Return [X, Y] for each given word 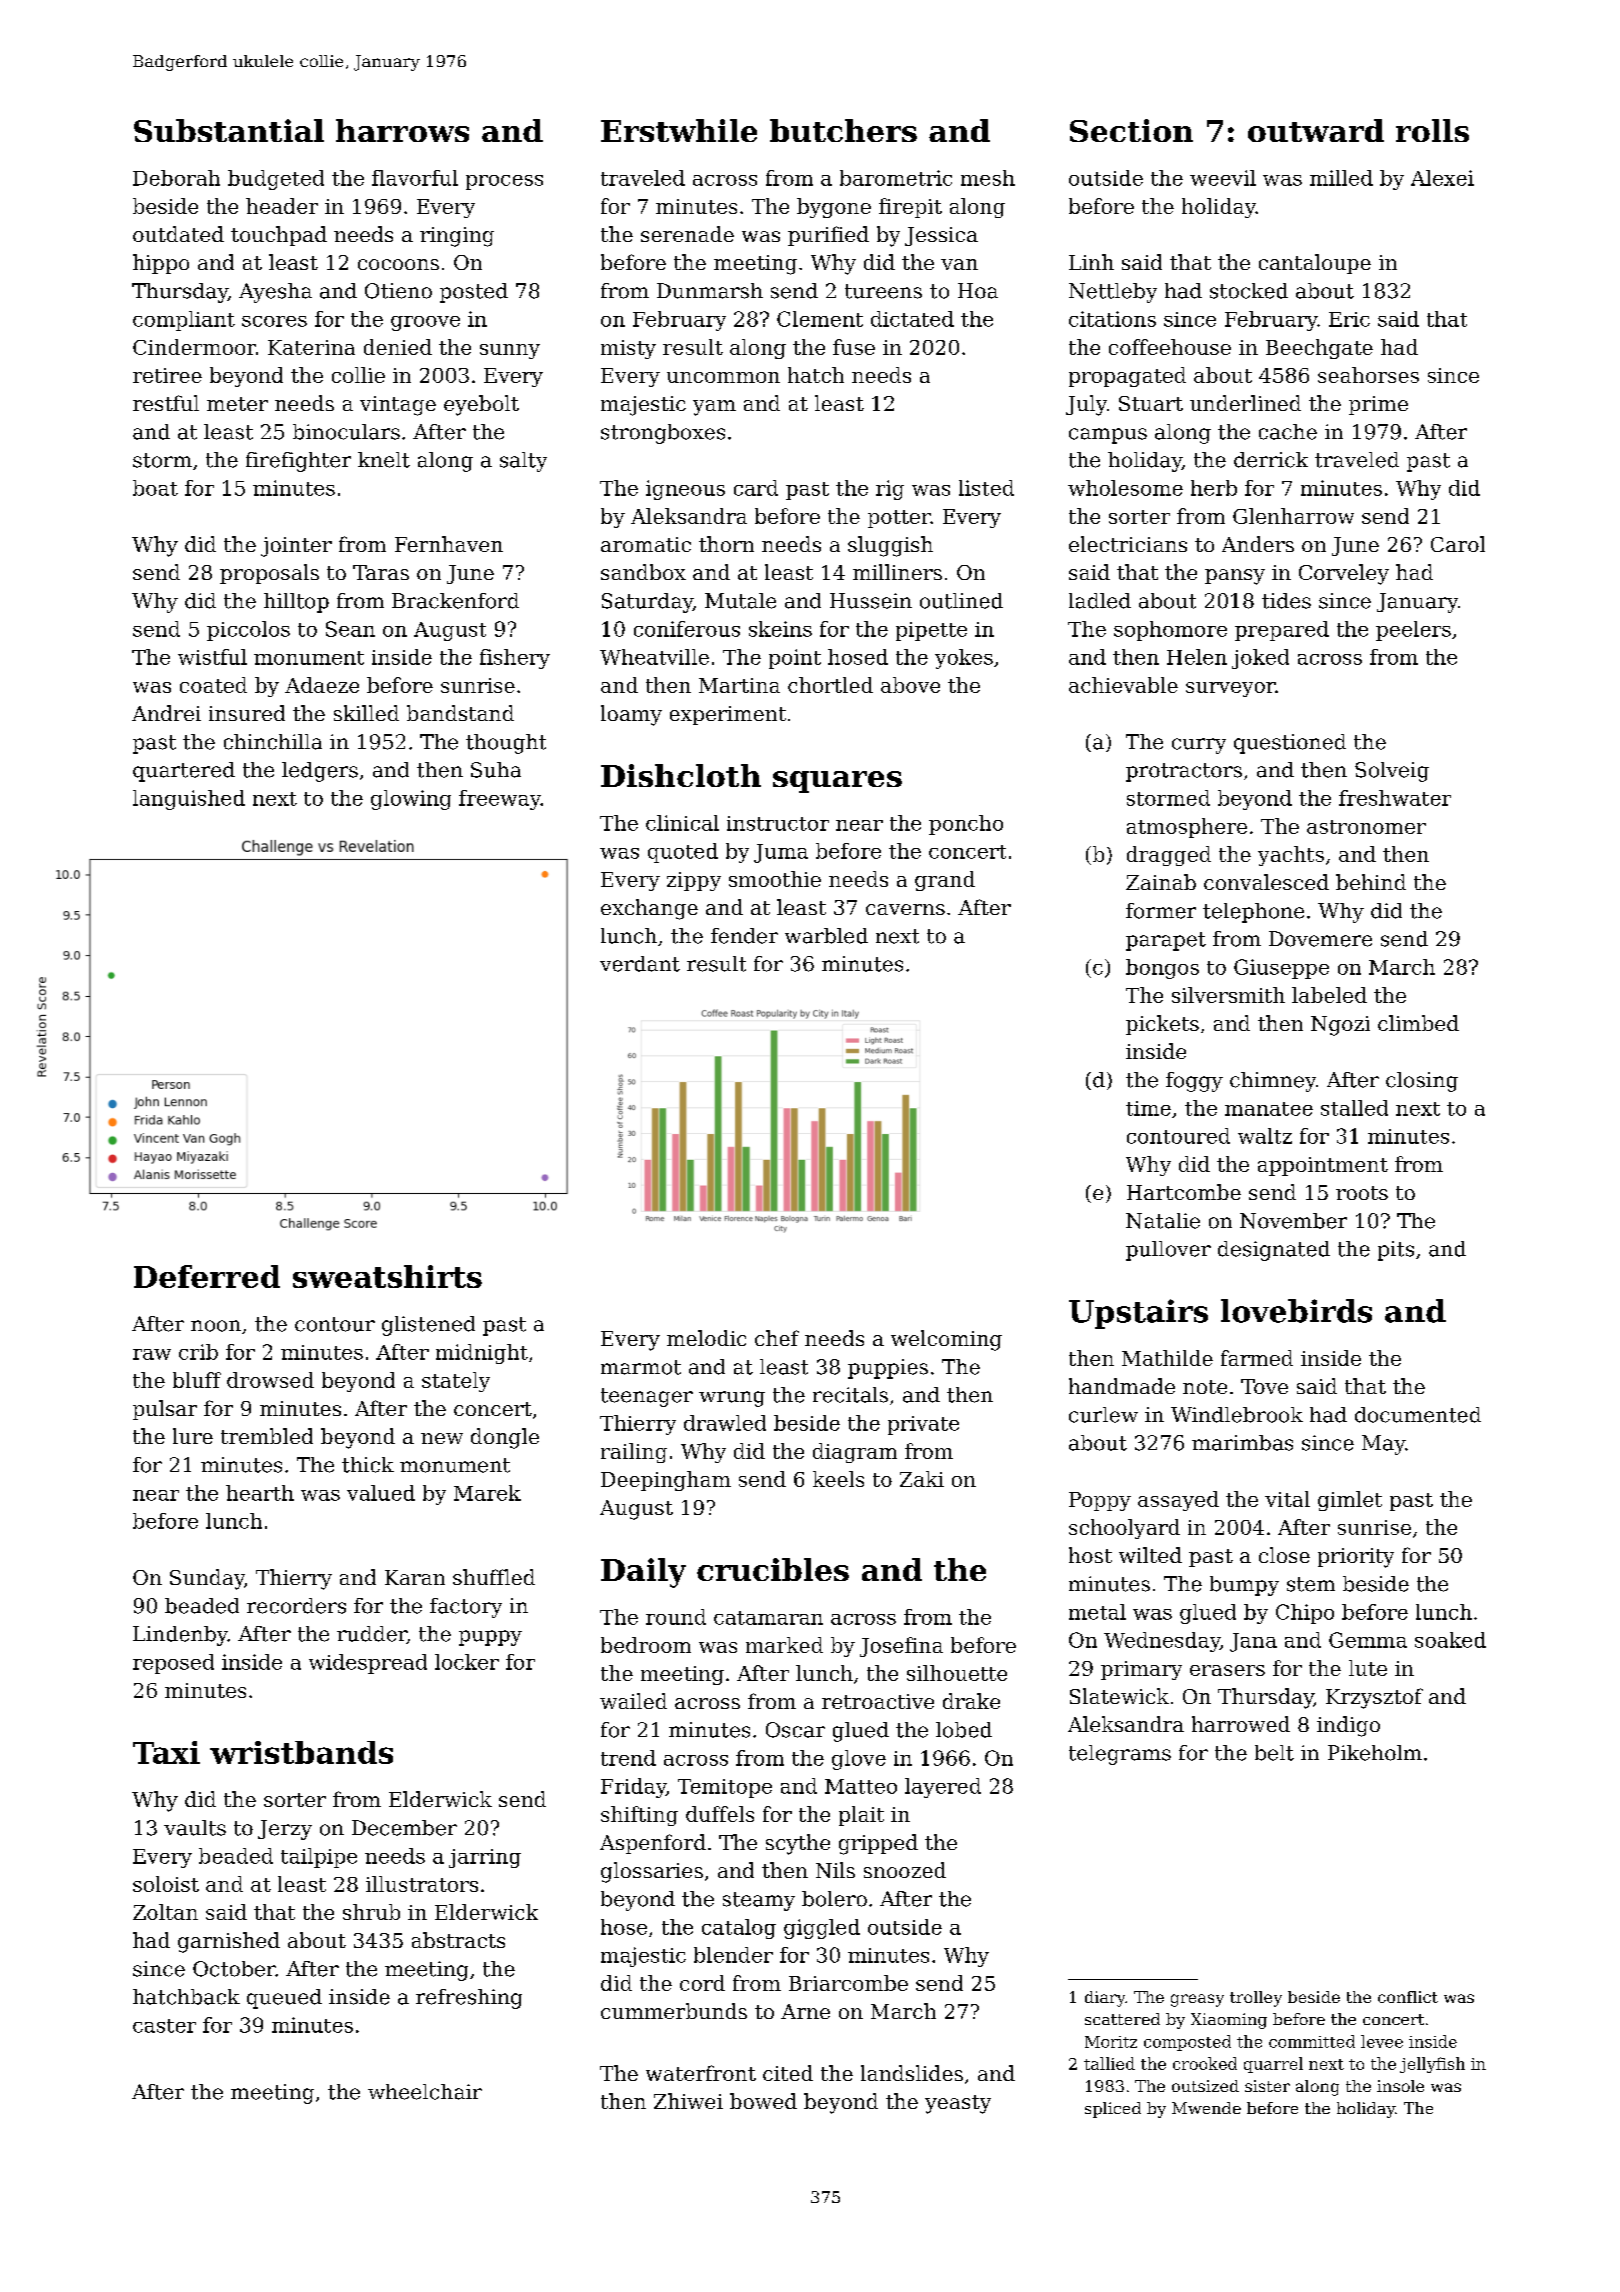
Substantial [229, 130]
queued [284, 1999]
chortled [830, 685]
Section [1131, 130]
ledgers [320, 772]
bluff [197, 1380]
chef [777, 1338]
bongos [1162, 969]
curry [1199, 746]
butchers [843, 130]
